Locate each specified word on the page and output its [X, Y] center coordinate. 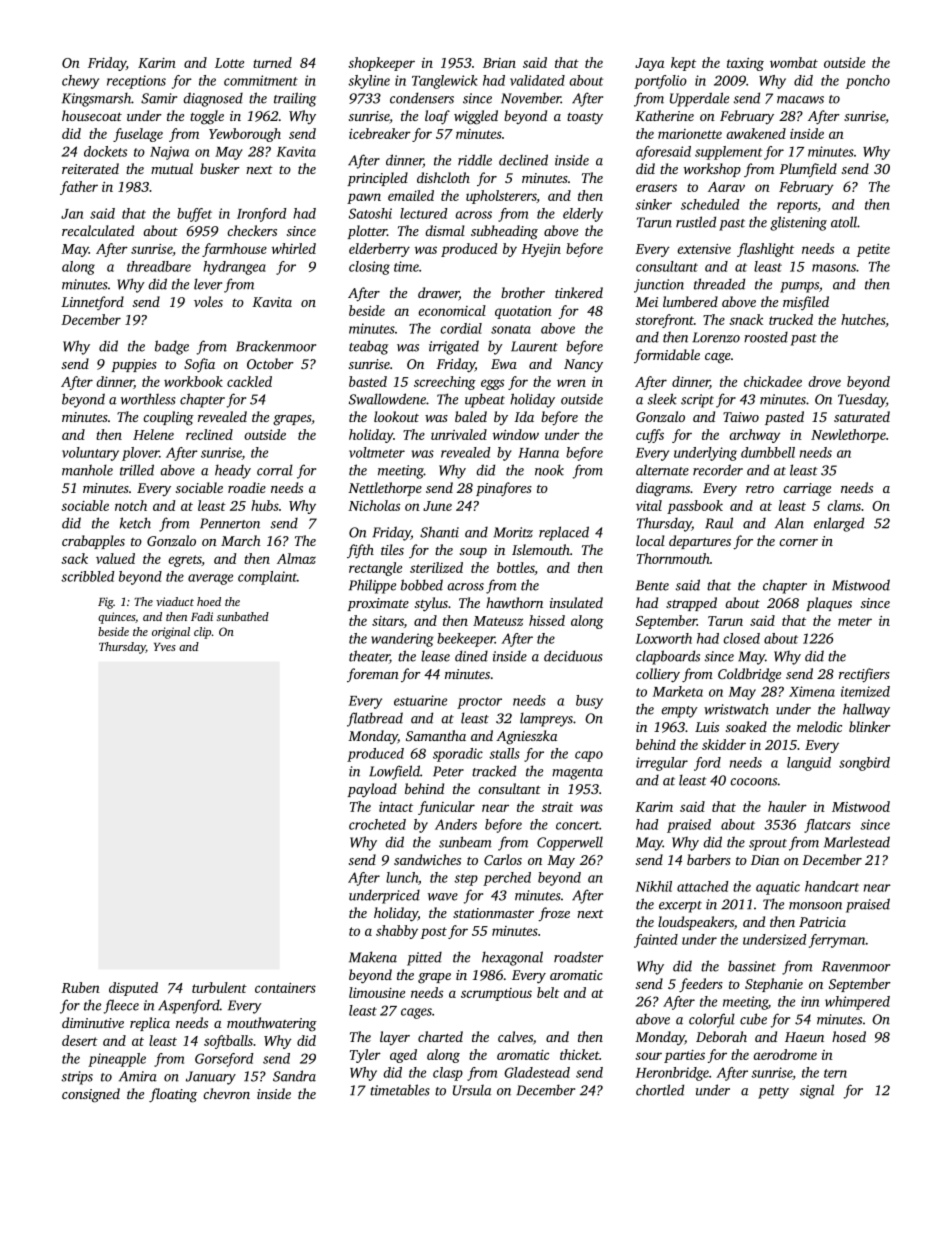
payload [372, 790]
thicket [580, 1054]
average [210, 579]
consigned [91, 1095]
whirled [294, 248]
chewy [80, 82]
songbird [864, 764]
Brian [499, 63]
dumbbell [768, 452]
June [437, 506]
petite [873, 250]
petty [773, 1093]
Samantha [436, 735]
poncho [868, 82]
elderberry [379, 250]
